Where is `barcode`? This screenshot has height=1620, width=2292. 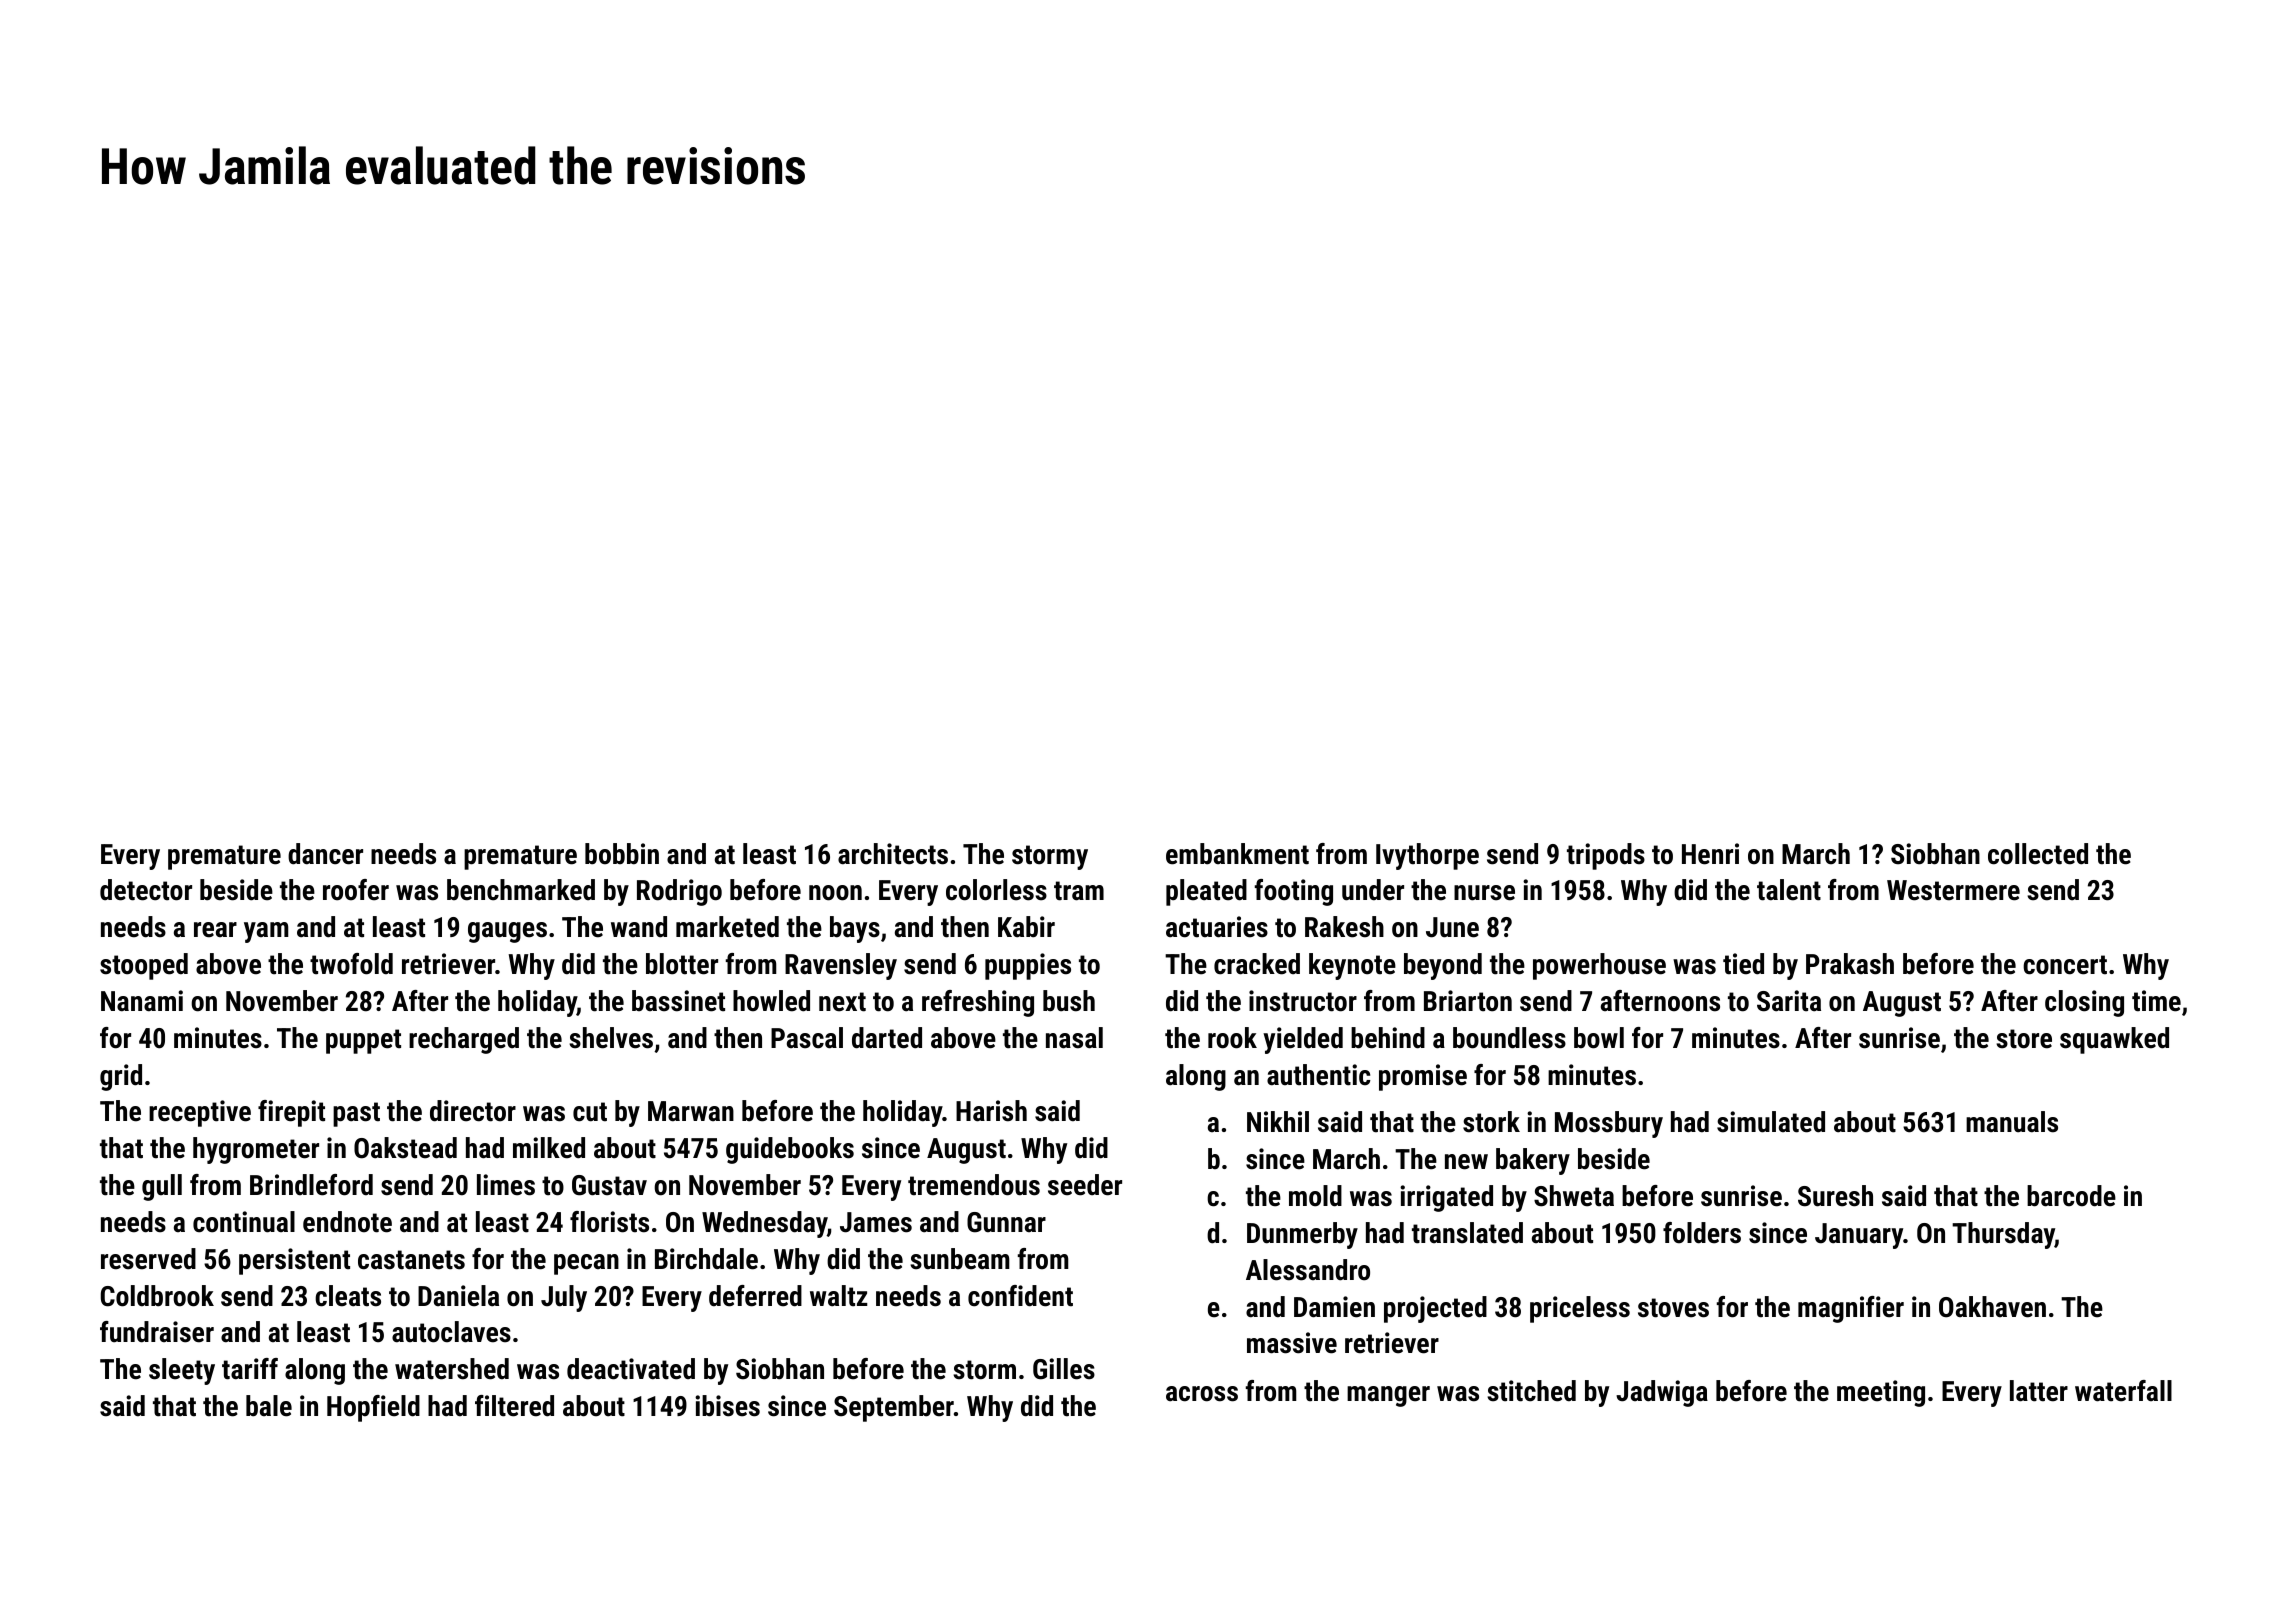
barcode is located at coordinates (2071, 1196).
